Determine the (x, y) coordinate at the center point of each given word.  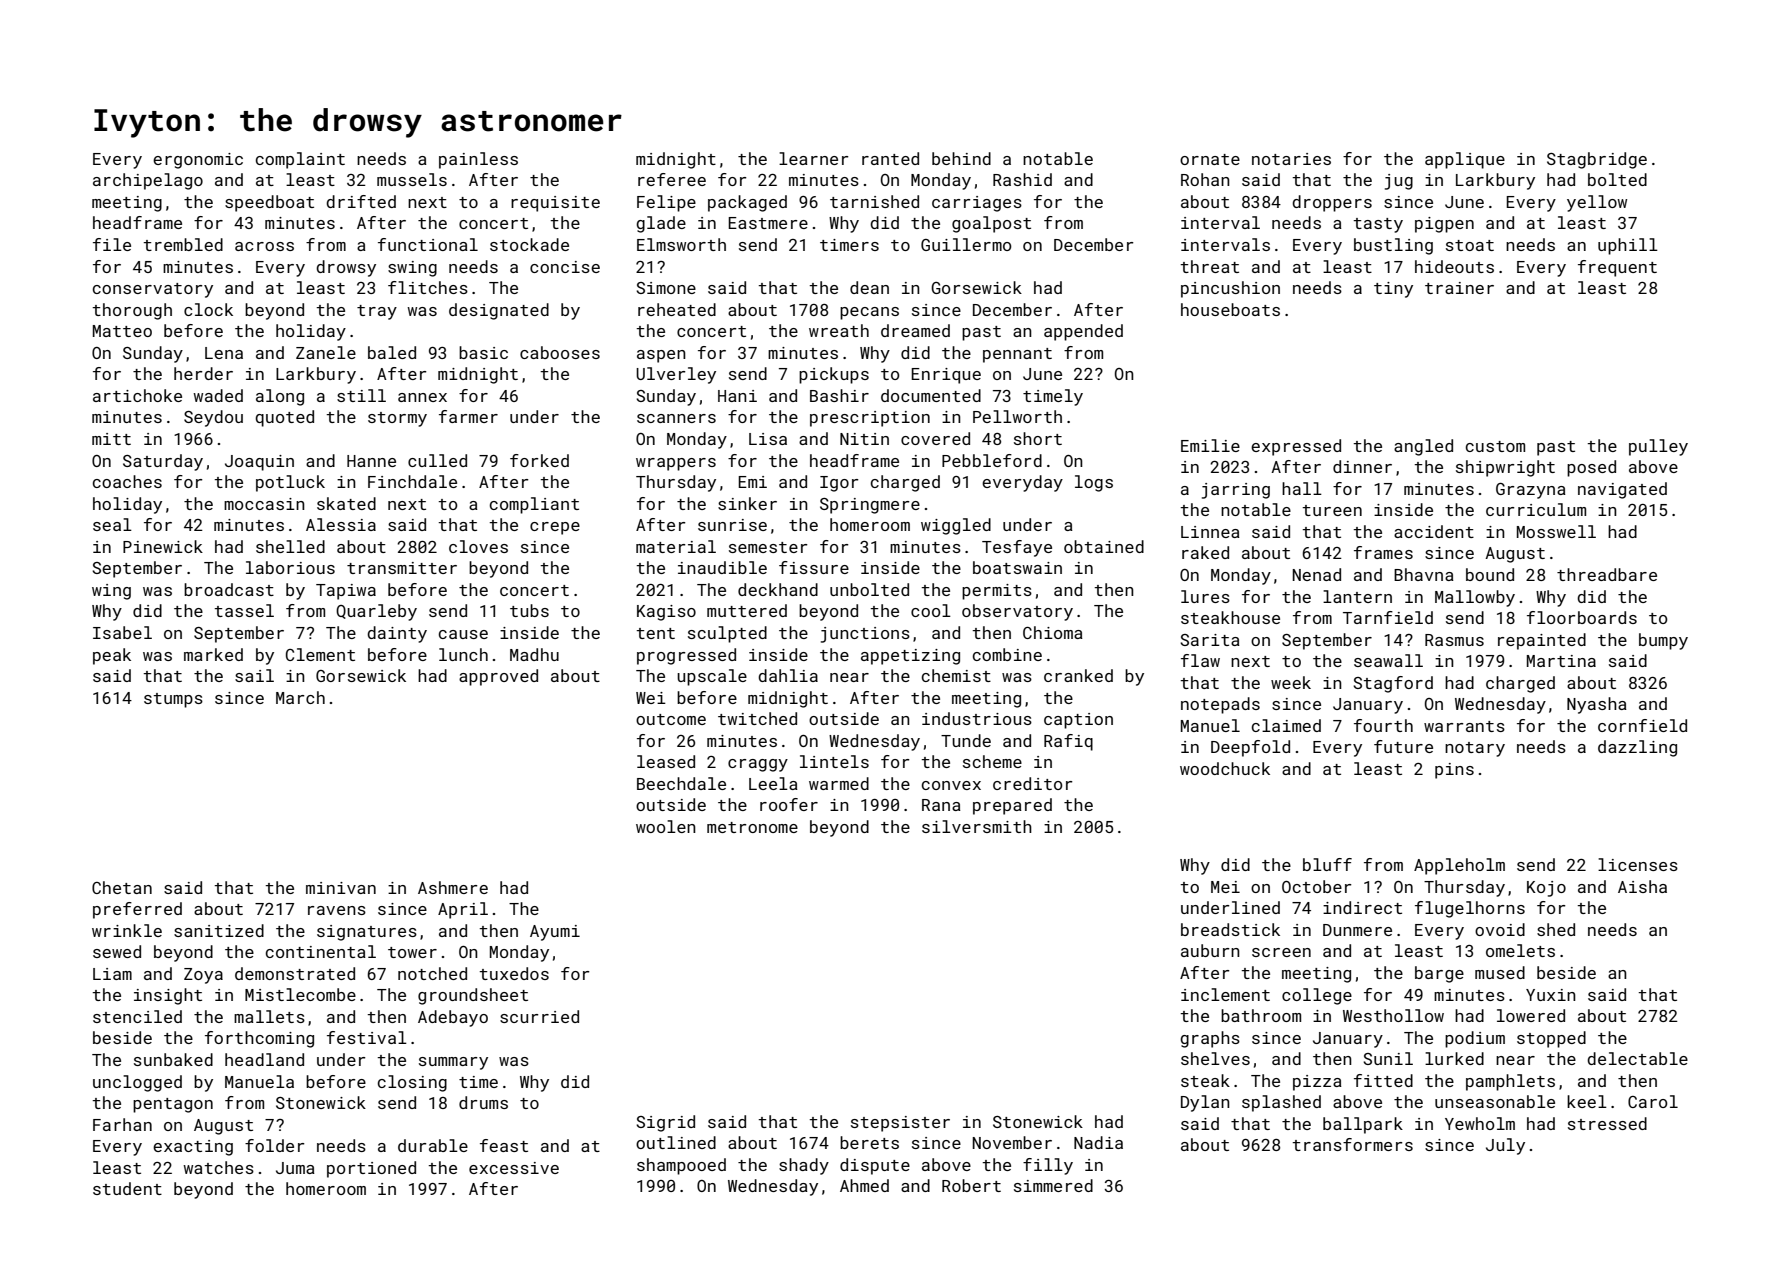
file (112, 244)
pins (1454, 771)
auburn (1210, 950)
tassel (244, 610)
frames (1383, 552)
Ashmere (453, 887)
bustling (1393, 246)
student (127, 1188)
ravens (337, 910)
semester (768, 547)
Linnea (1210, 532)
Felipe (666, 203)
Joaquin (259, 463)
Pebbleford (992, 460)
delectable (1637, 1058)
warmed (839, 783)
